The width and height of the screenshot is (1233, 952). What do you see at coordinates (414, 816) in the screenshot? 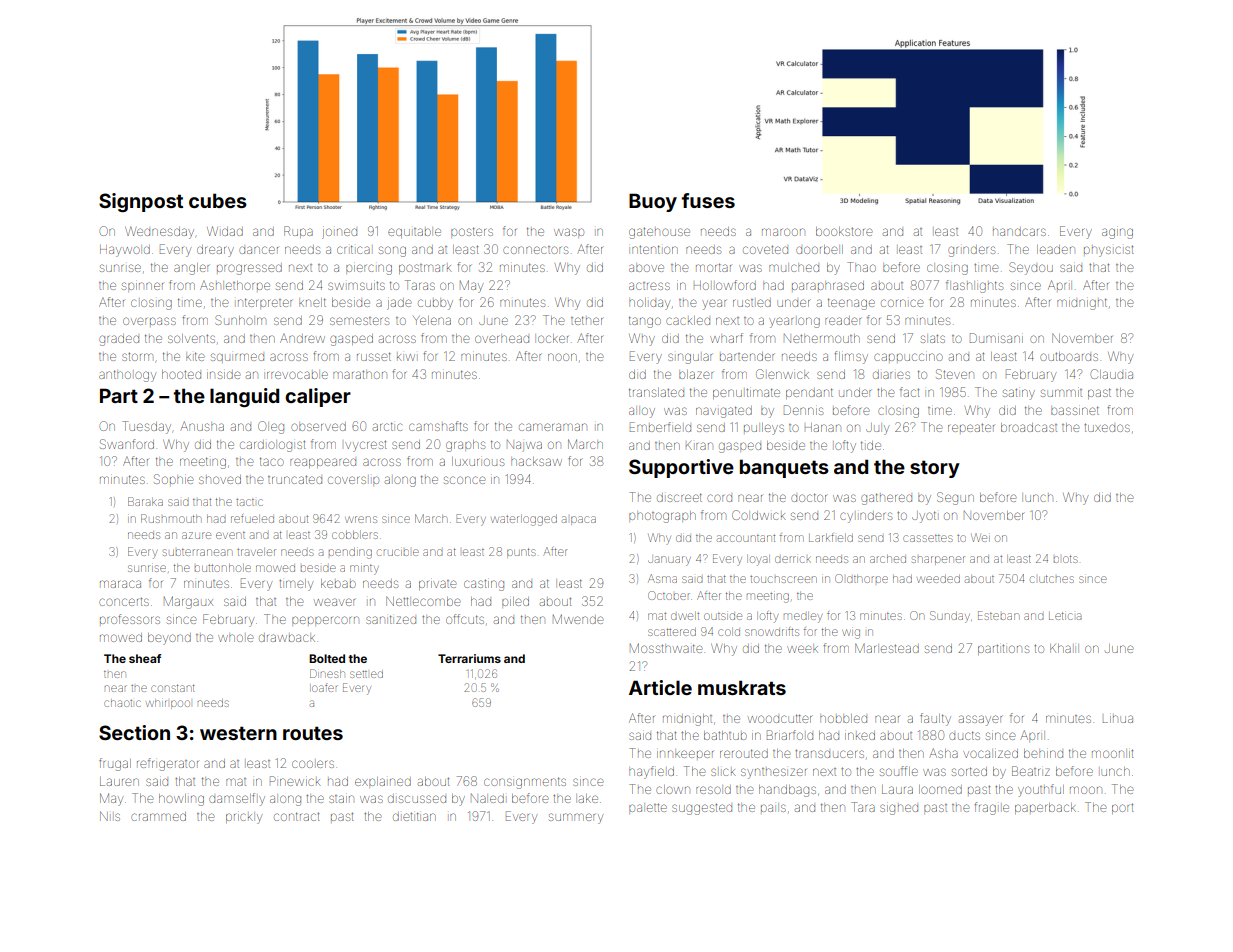
I see `dietitian` at bounding box center [414, 816].
